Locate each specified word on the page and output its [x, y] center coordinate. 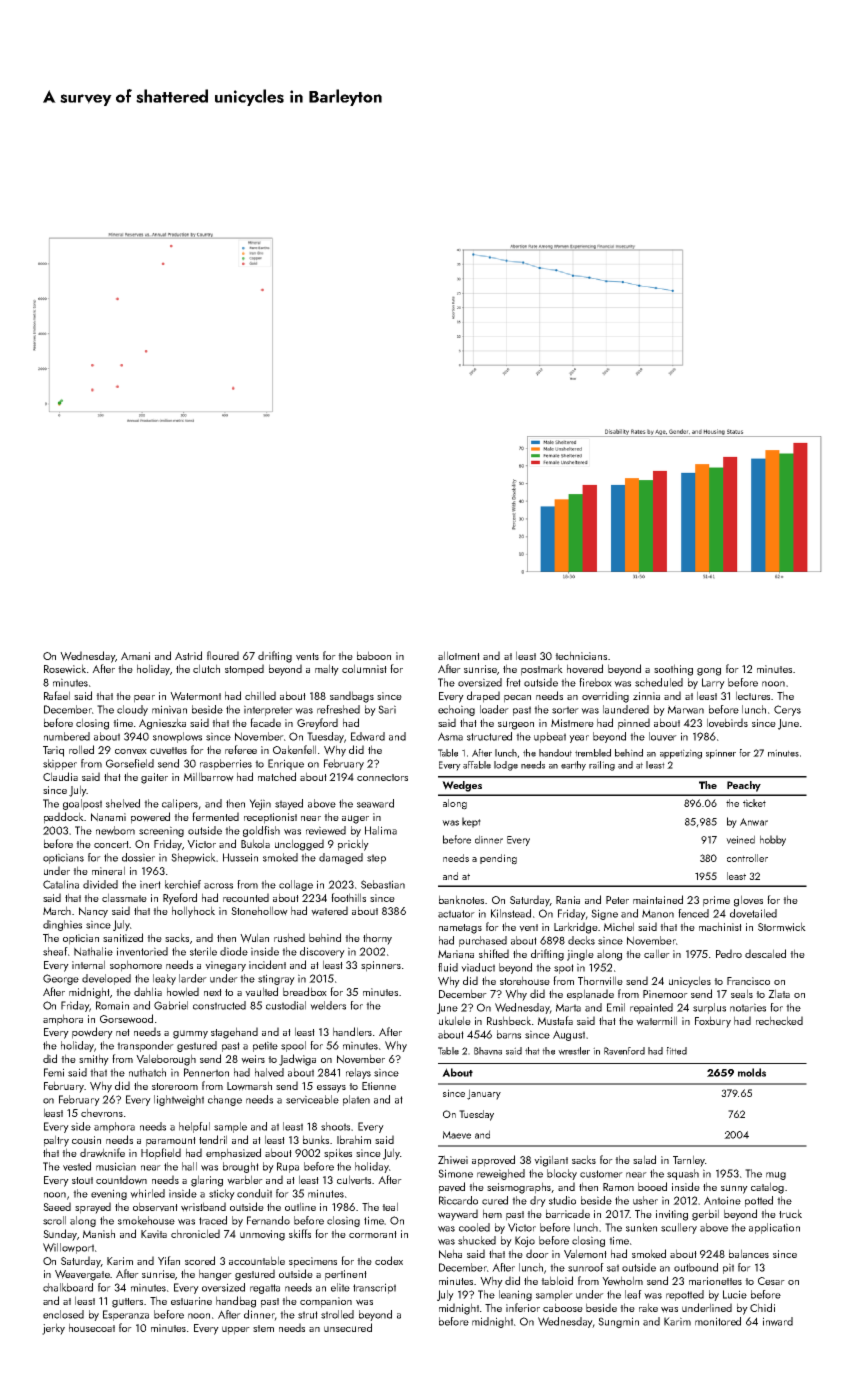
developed [106, 979]
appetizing [681, 754]
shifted [494, 953]
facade [265, 722]
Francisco [748, 981]
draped [483, 697]
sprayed [93, 1208]
